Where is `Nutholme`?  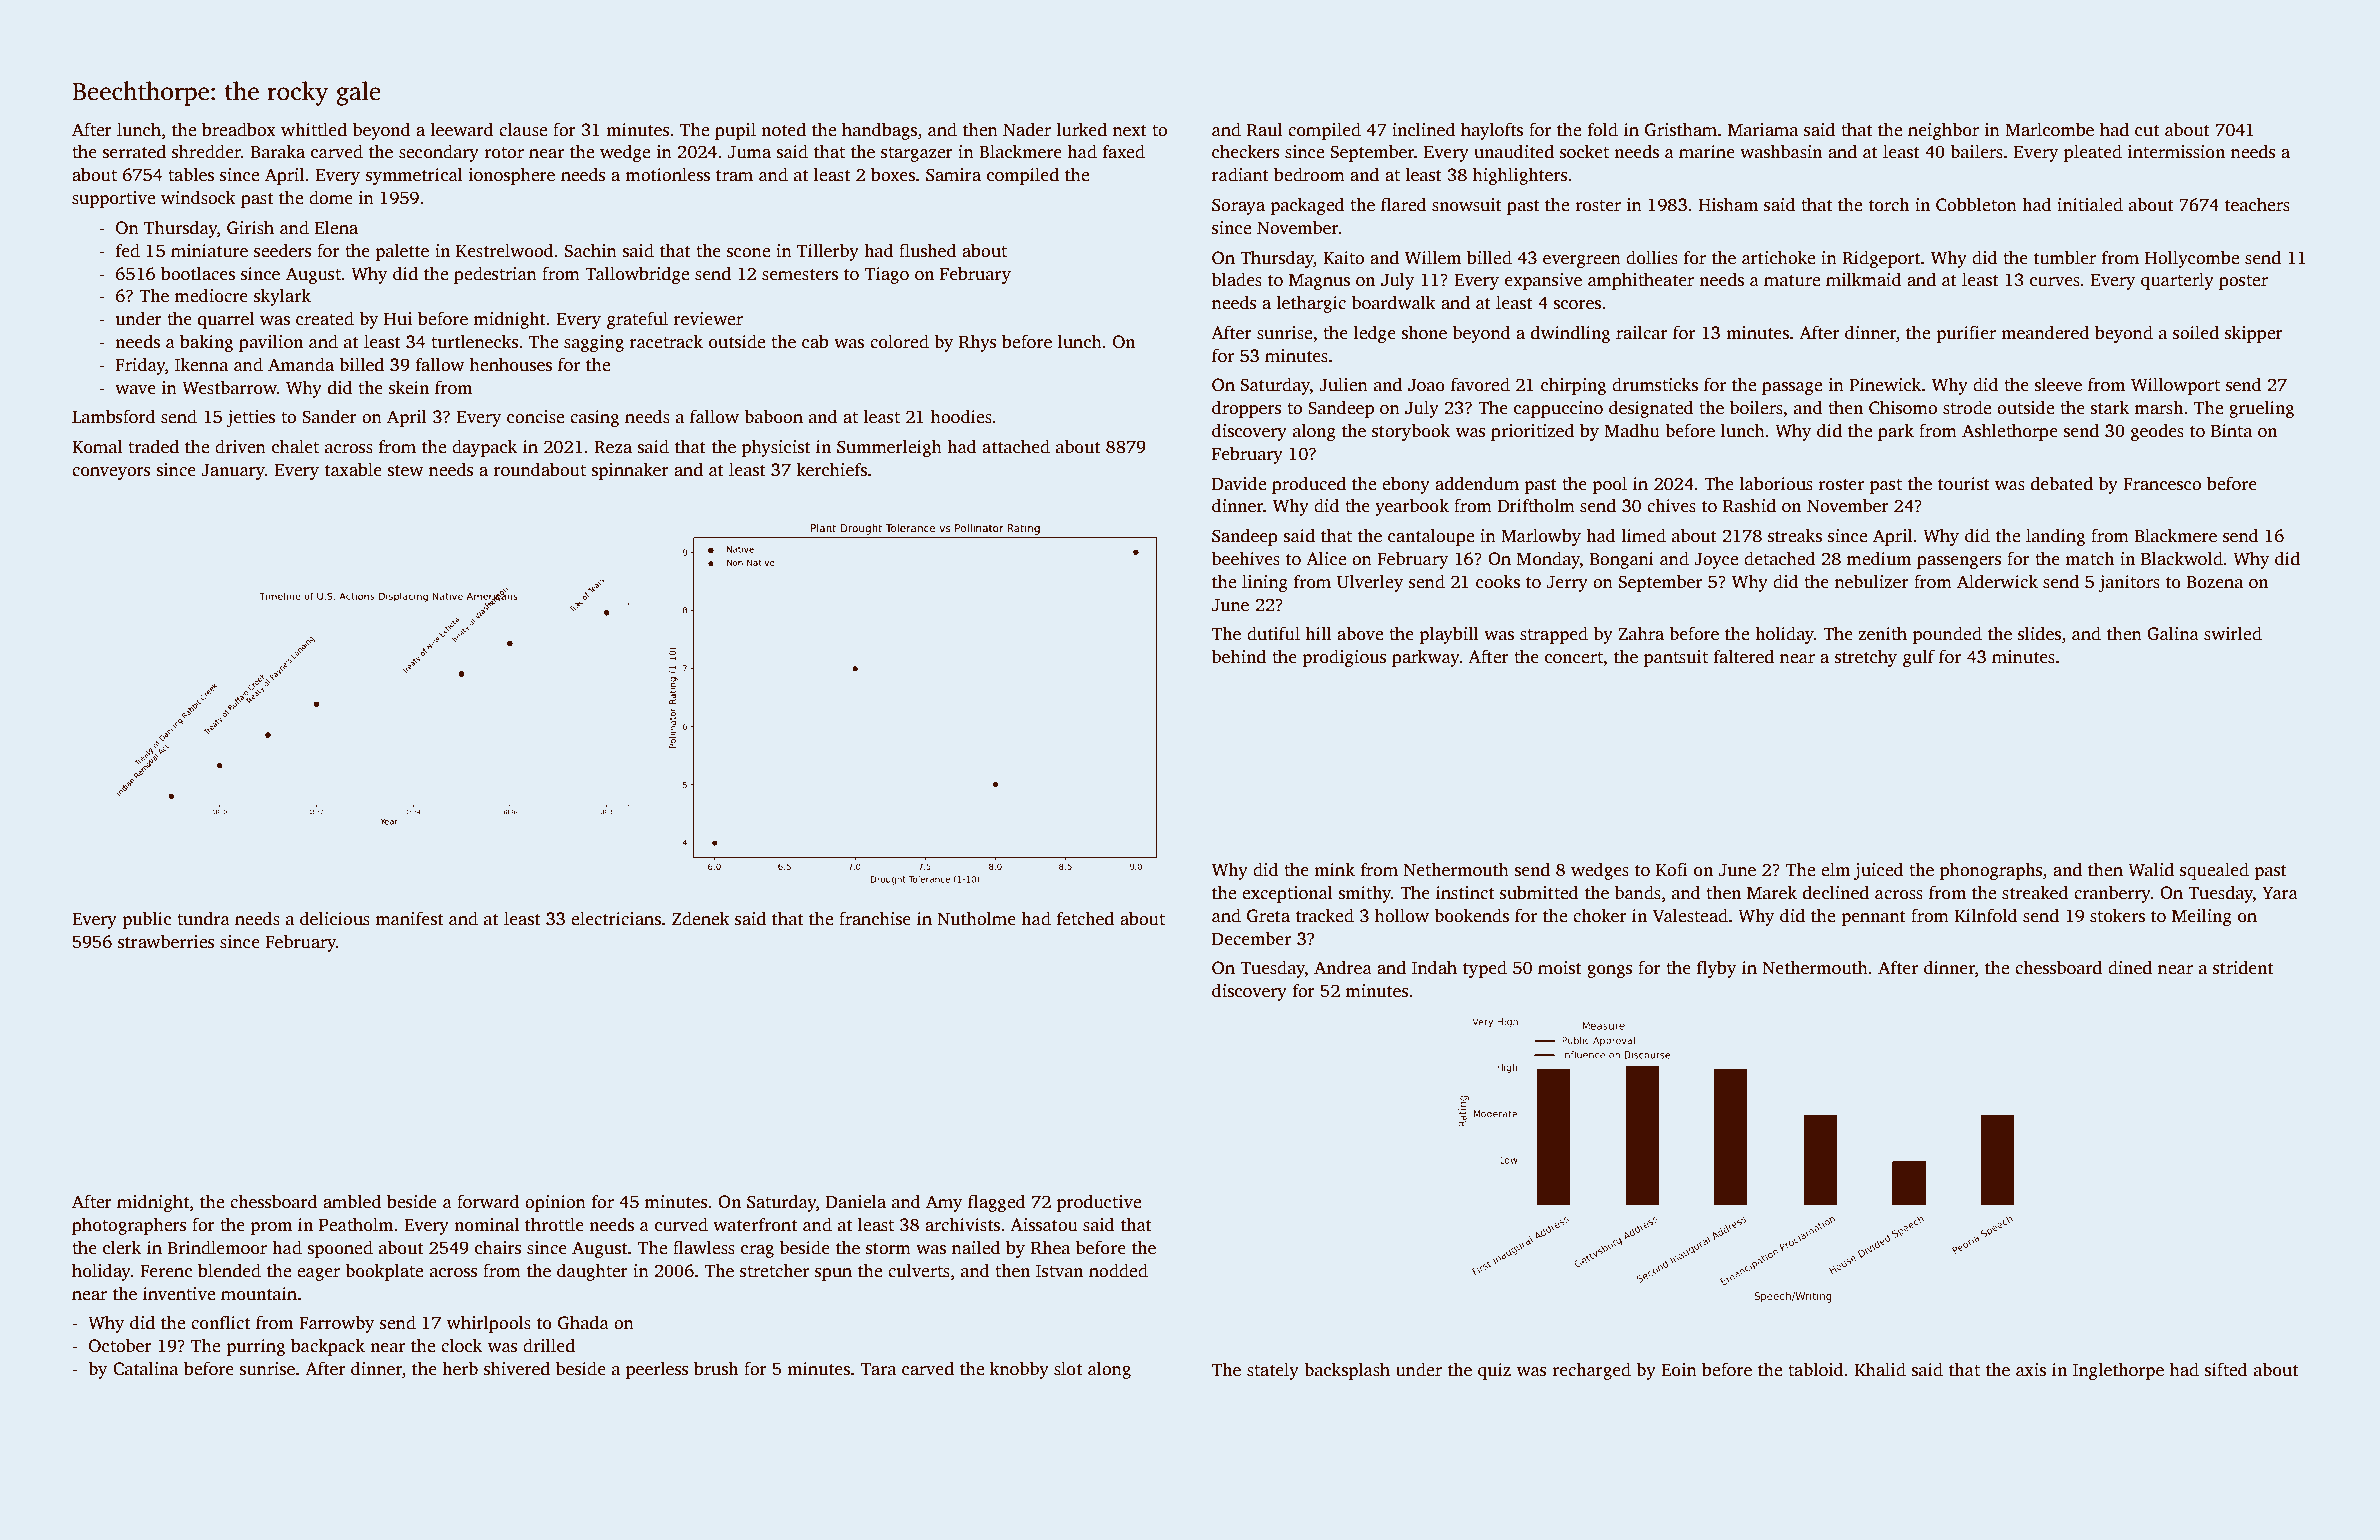 Nutholme is located at coordinates (976, 918).
